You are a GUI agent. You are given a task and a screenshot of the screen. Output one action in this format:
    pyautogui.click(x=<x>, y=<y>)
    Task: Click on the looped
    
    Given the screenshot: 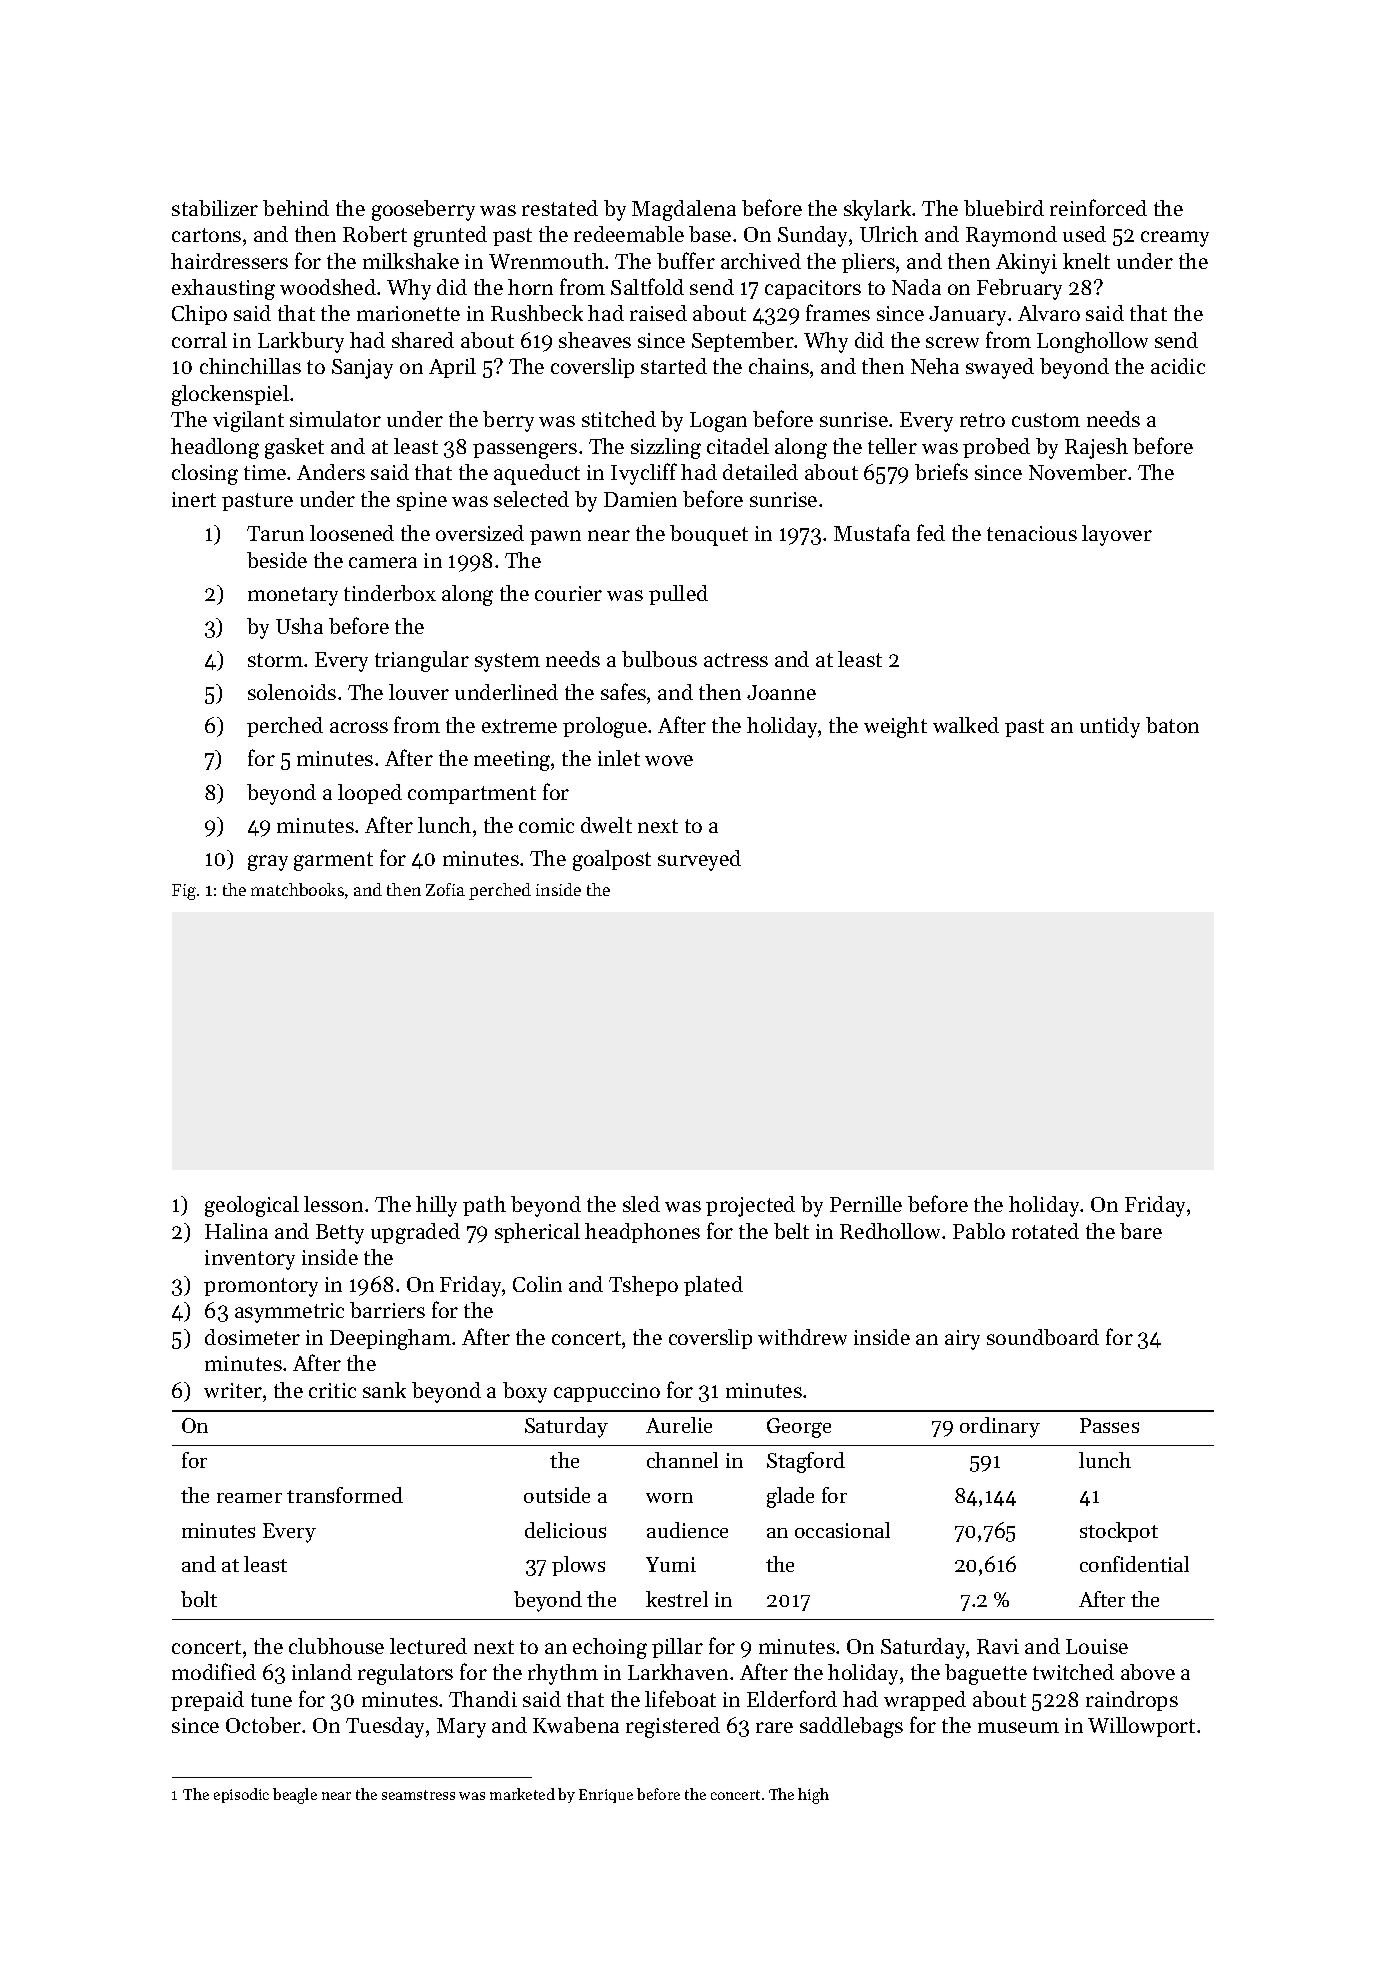 What is the action you would take?
    pyautogui.click(x=370, y=794)
